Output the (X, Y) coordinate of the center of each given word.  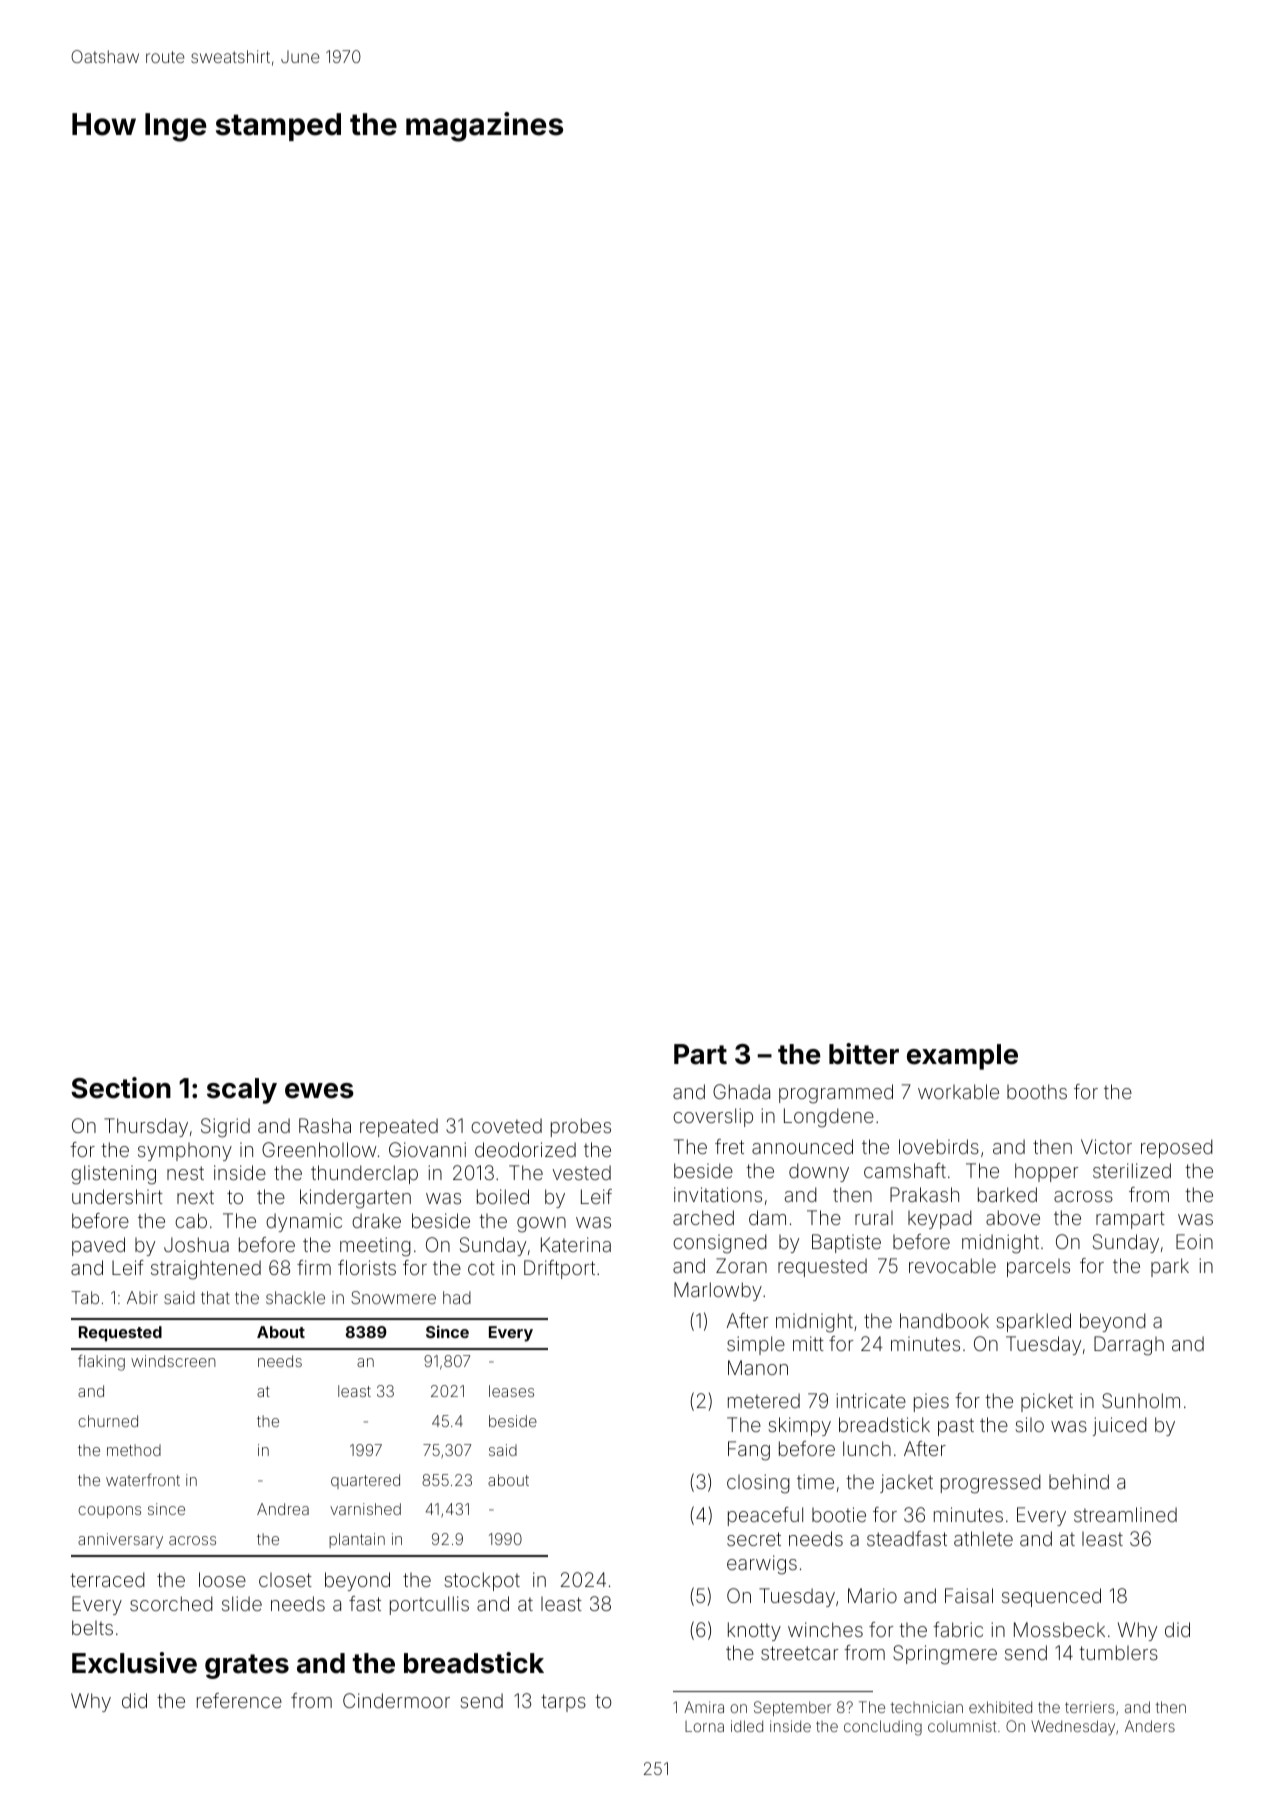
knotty (754, 1631)
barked (1007, 1194)
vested (582, 1172)
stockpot (482, 1581)
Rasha (325, 1125)
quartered (365, 1481)
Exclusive (134, 1663)
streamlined (1125, 1514)
